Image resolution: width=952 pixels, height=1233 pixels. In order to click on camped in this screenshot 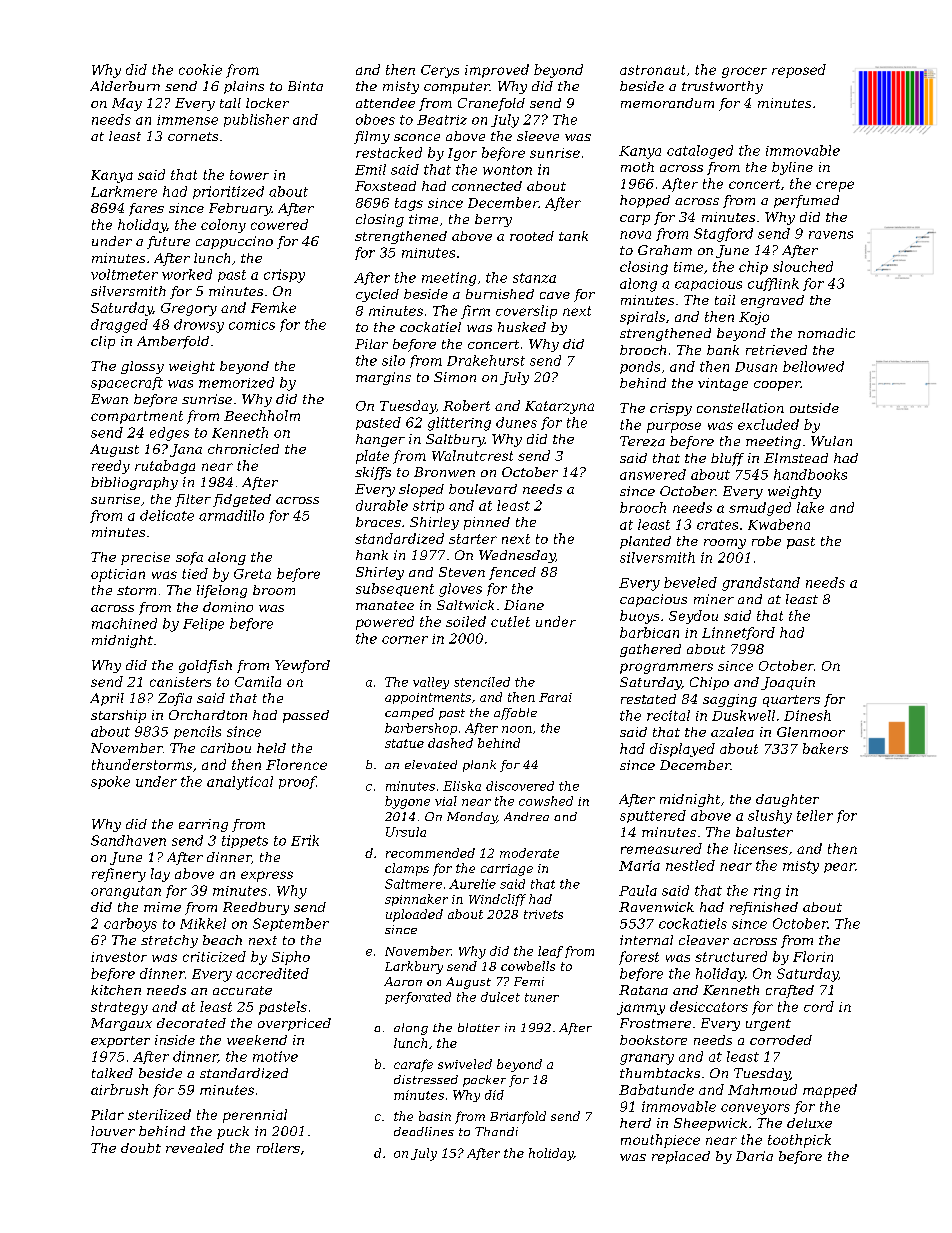, I will do `click(409, 714)`.
